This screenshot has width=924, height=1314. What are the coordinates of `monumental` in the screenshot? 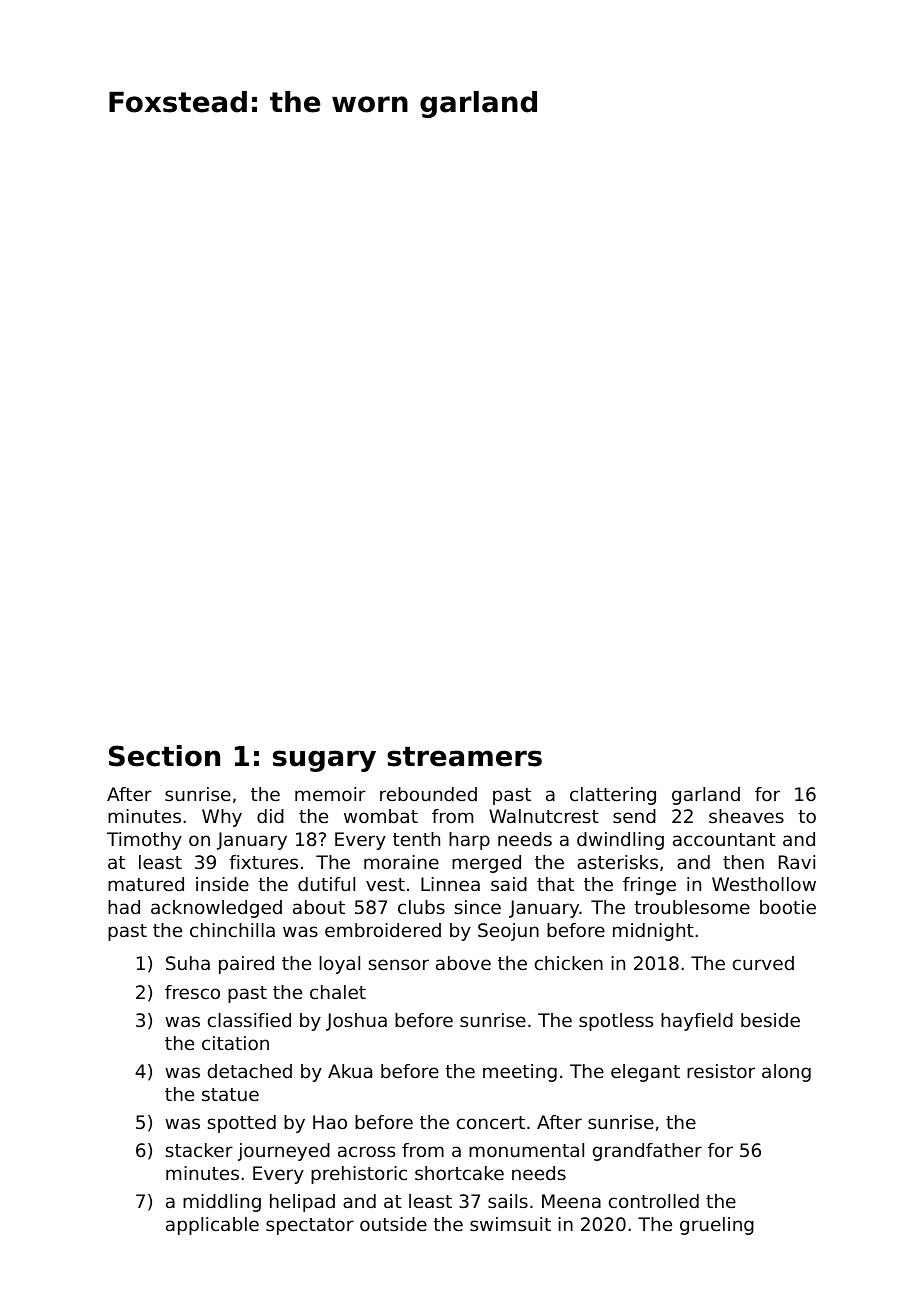 It's located at (526, 1150).
